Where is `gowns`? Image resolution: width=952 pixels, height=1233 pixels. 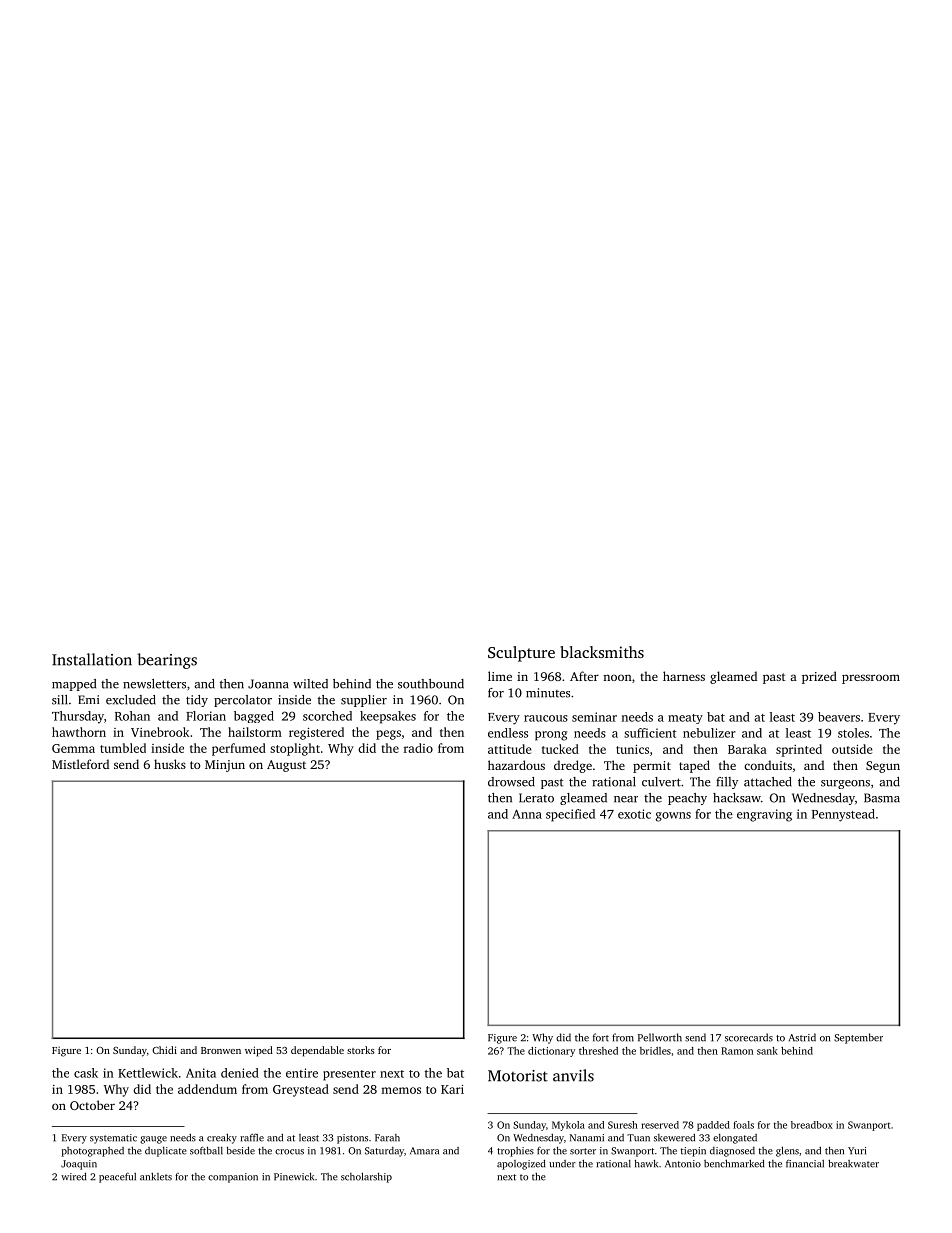
gowns is located at coordinates (673, 817).
